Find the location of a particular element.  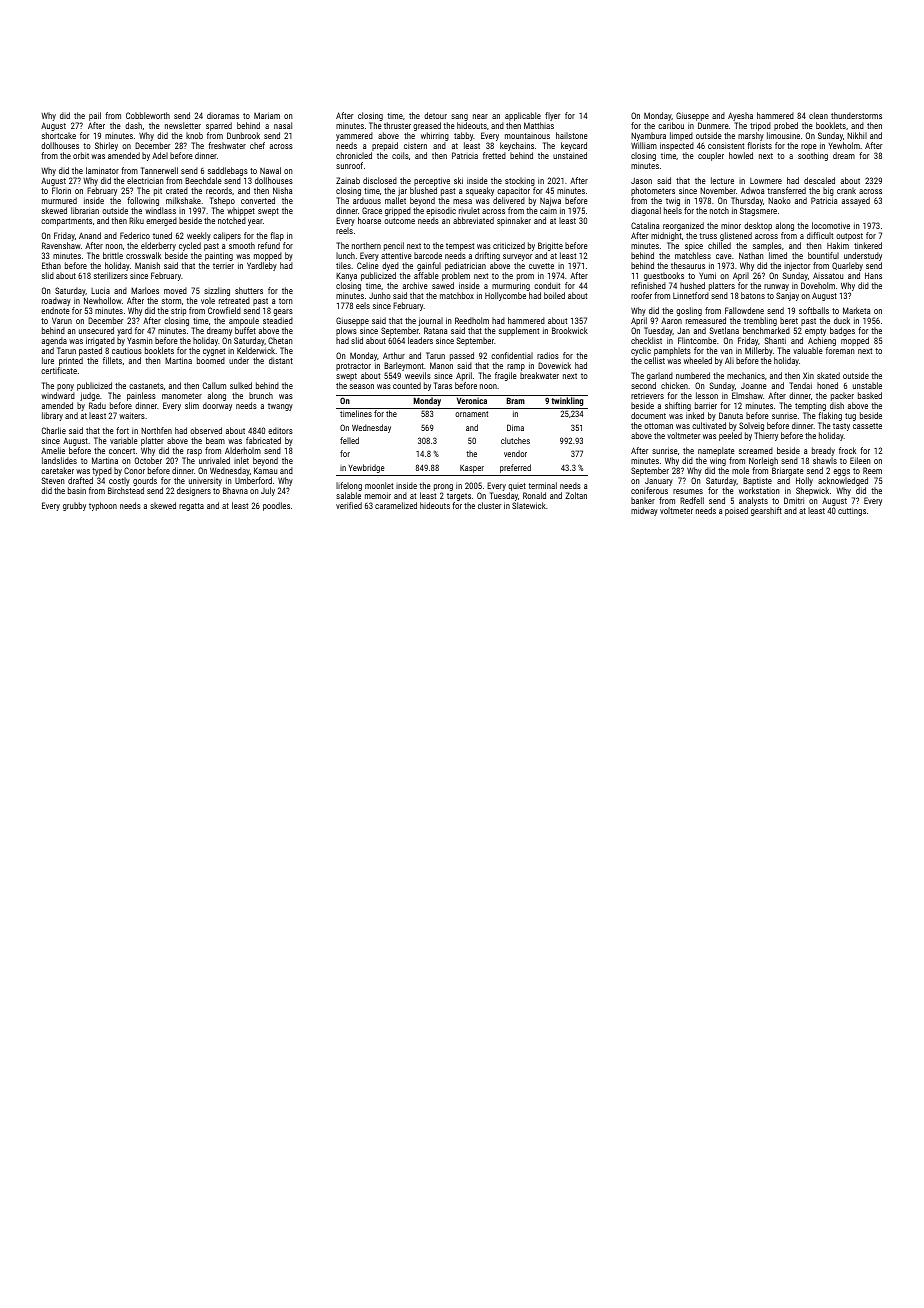

Cobbleworth is located at coordinates (148, 115).
